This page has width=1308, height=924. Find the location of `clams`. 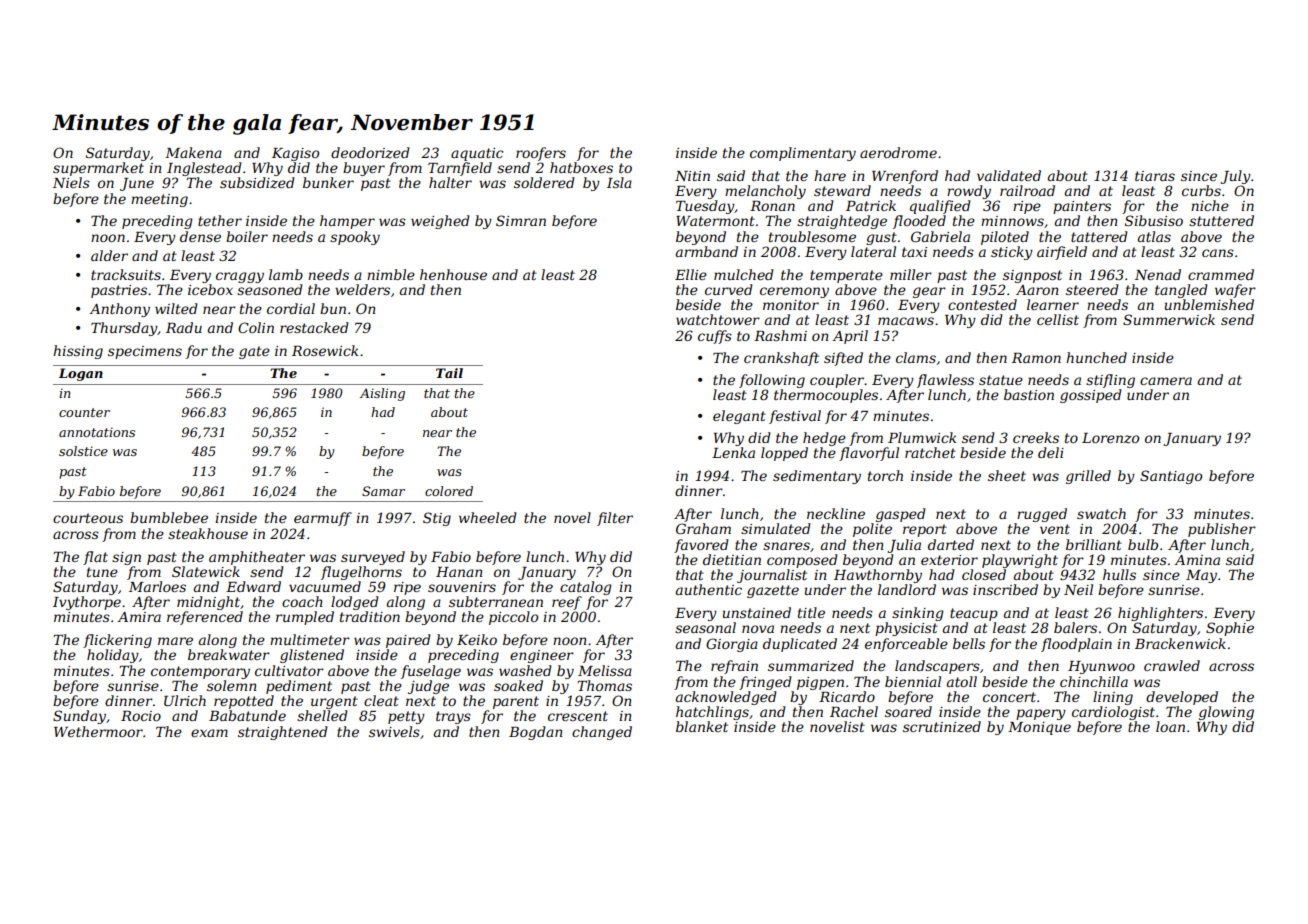

clams is located at coordinates (916, 357).
